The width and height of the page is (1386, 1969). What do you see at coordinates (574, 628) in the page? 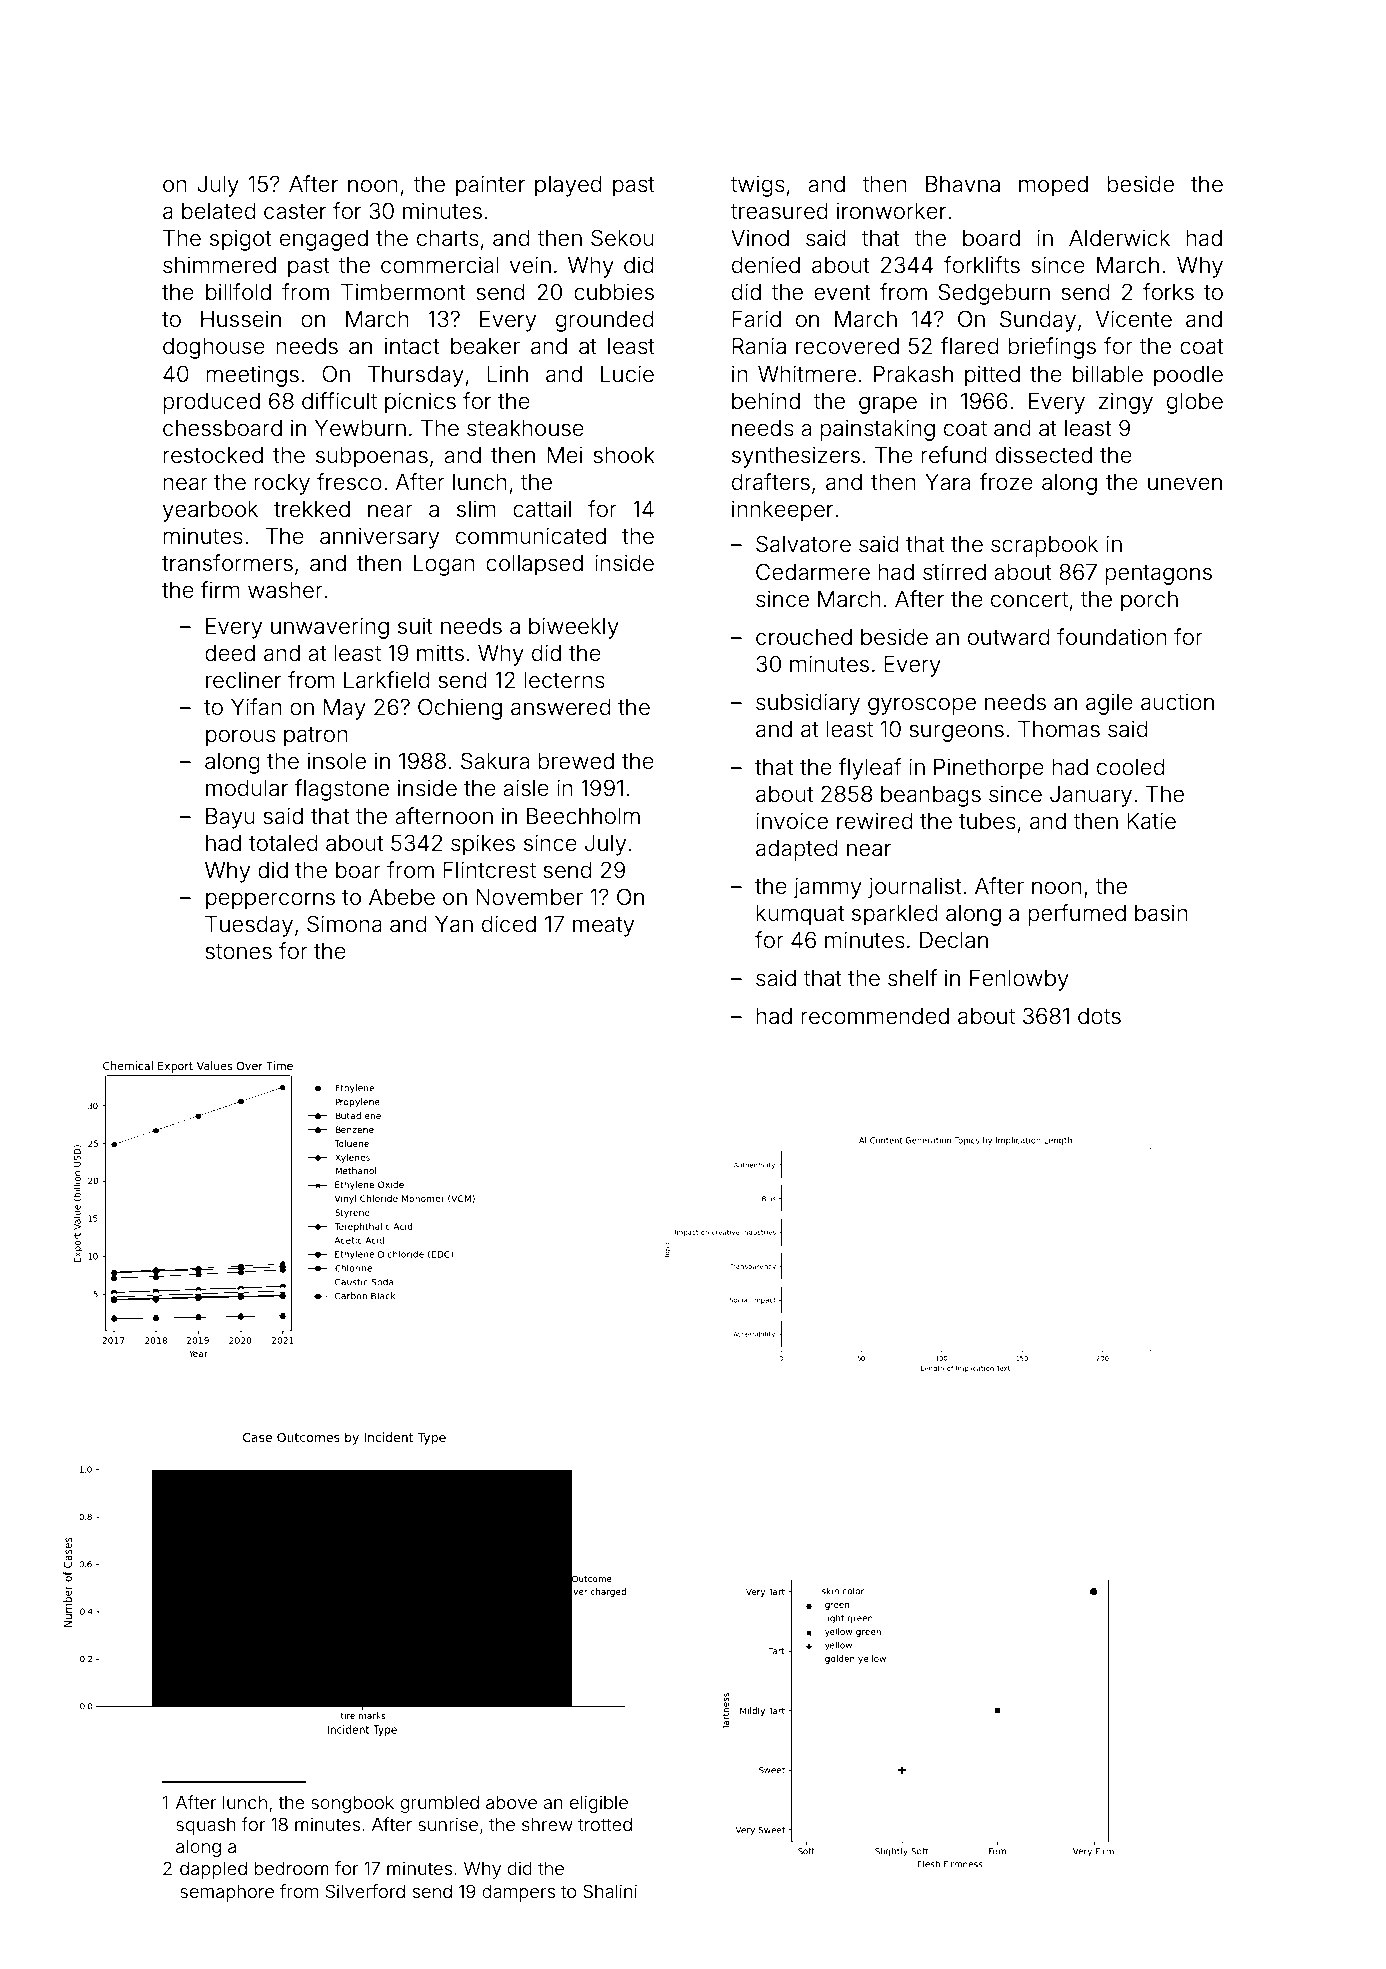
I see `biweekly` at bounding box center [574, 628].
